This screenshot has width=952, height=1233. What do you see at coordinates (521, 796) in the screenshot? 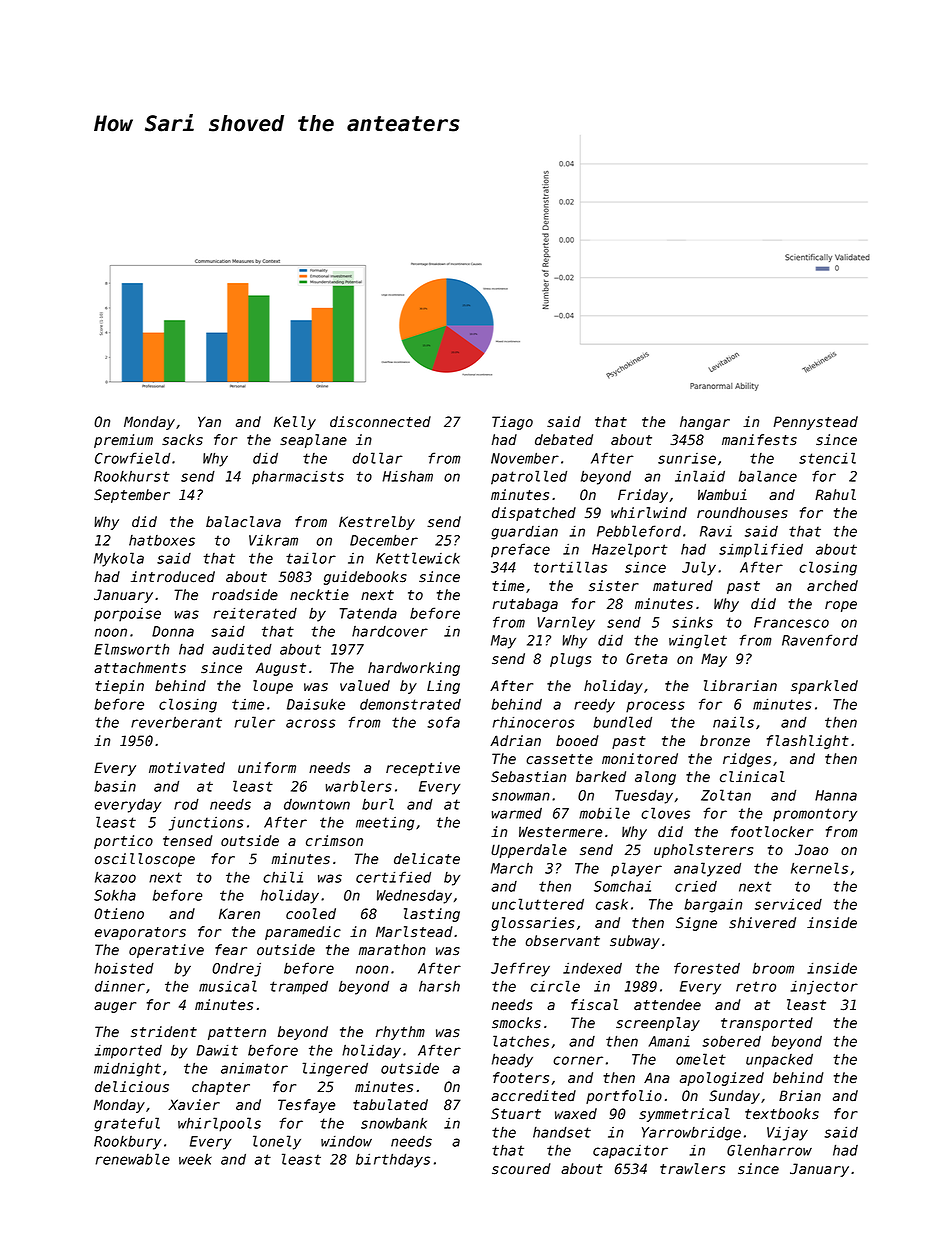
I see `snowman` at bounding box center [521, 796].
